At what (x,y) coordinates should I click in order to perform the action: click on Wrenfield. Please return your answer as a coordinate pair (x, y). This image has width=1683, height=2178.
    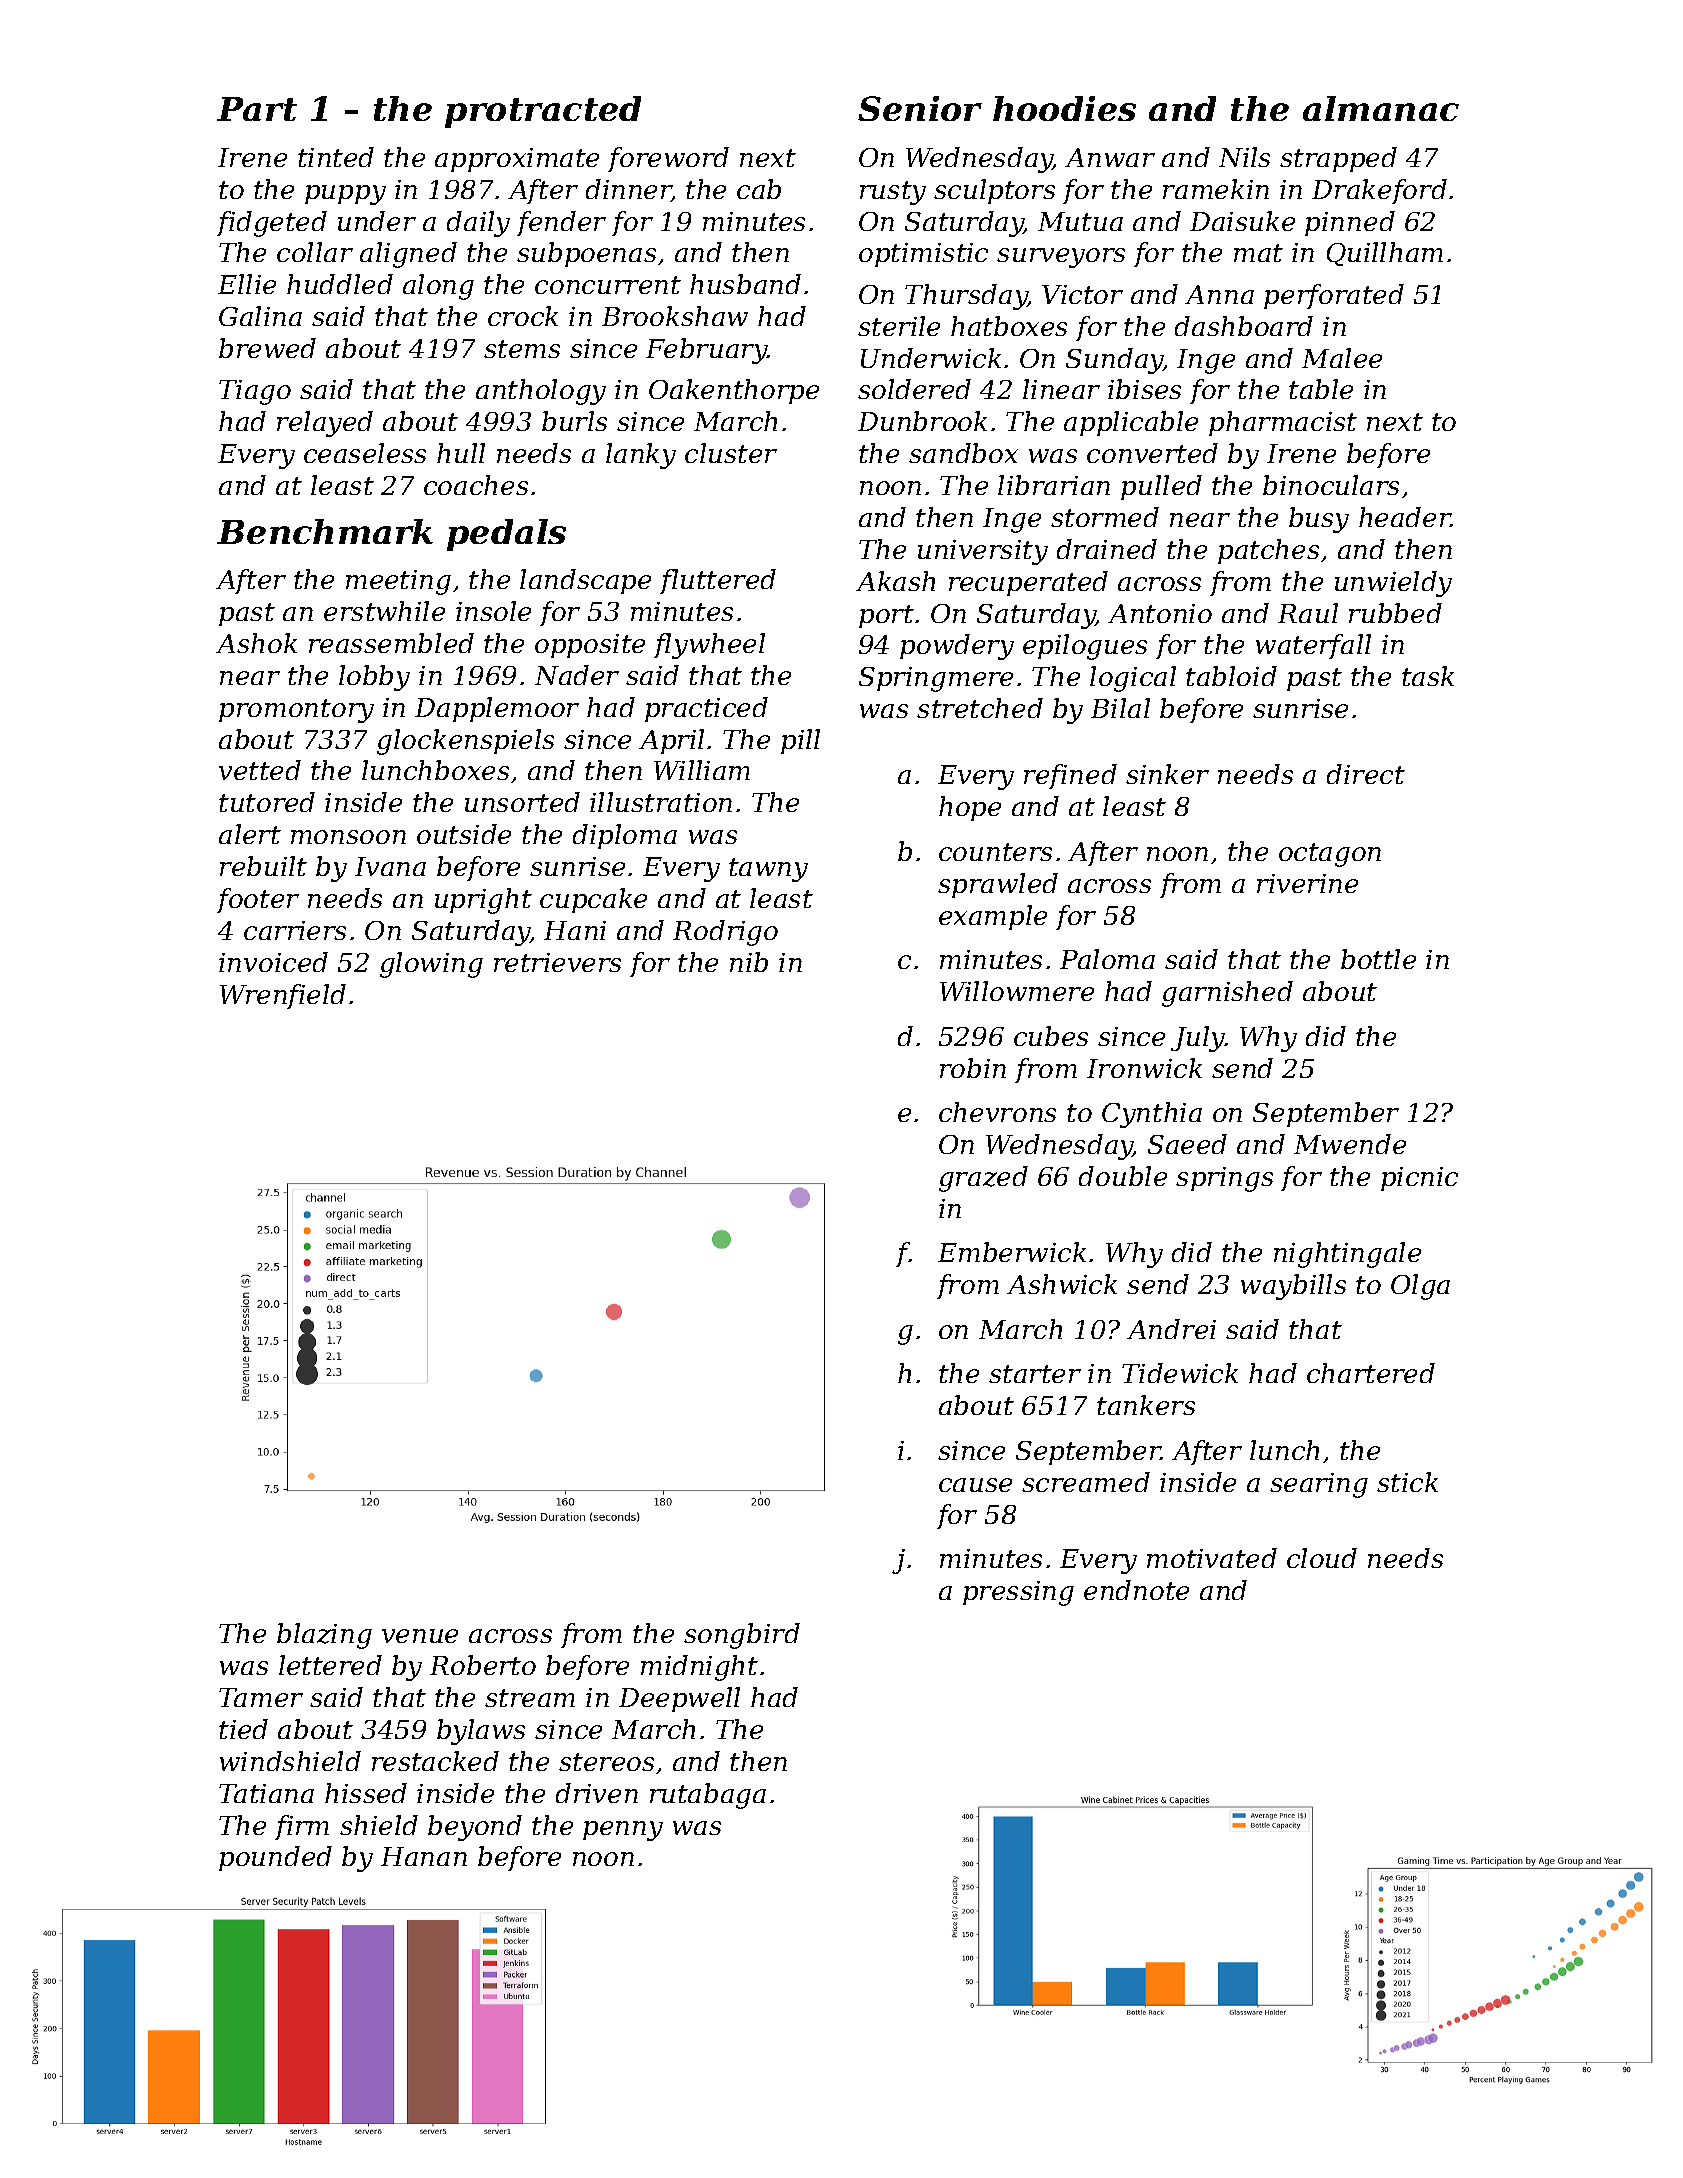
    Looking at the image, I should click on (283, 996).
